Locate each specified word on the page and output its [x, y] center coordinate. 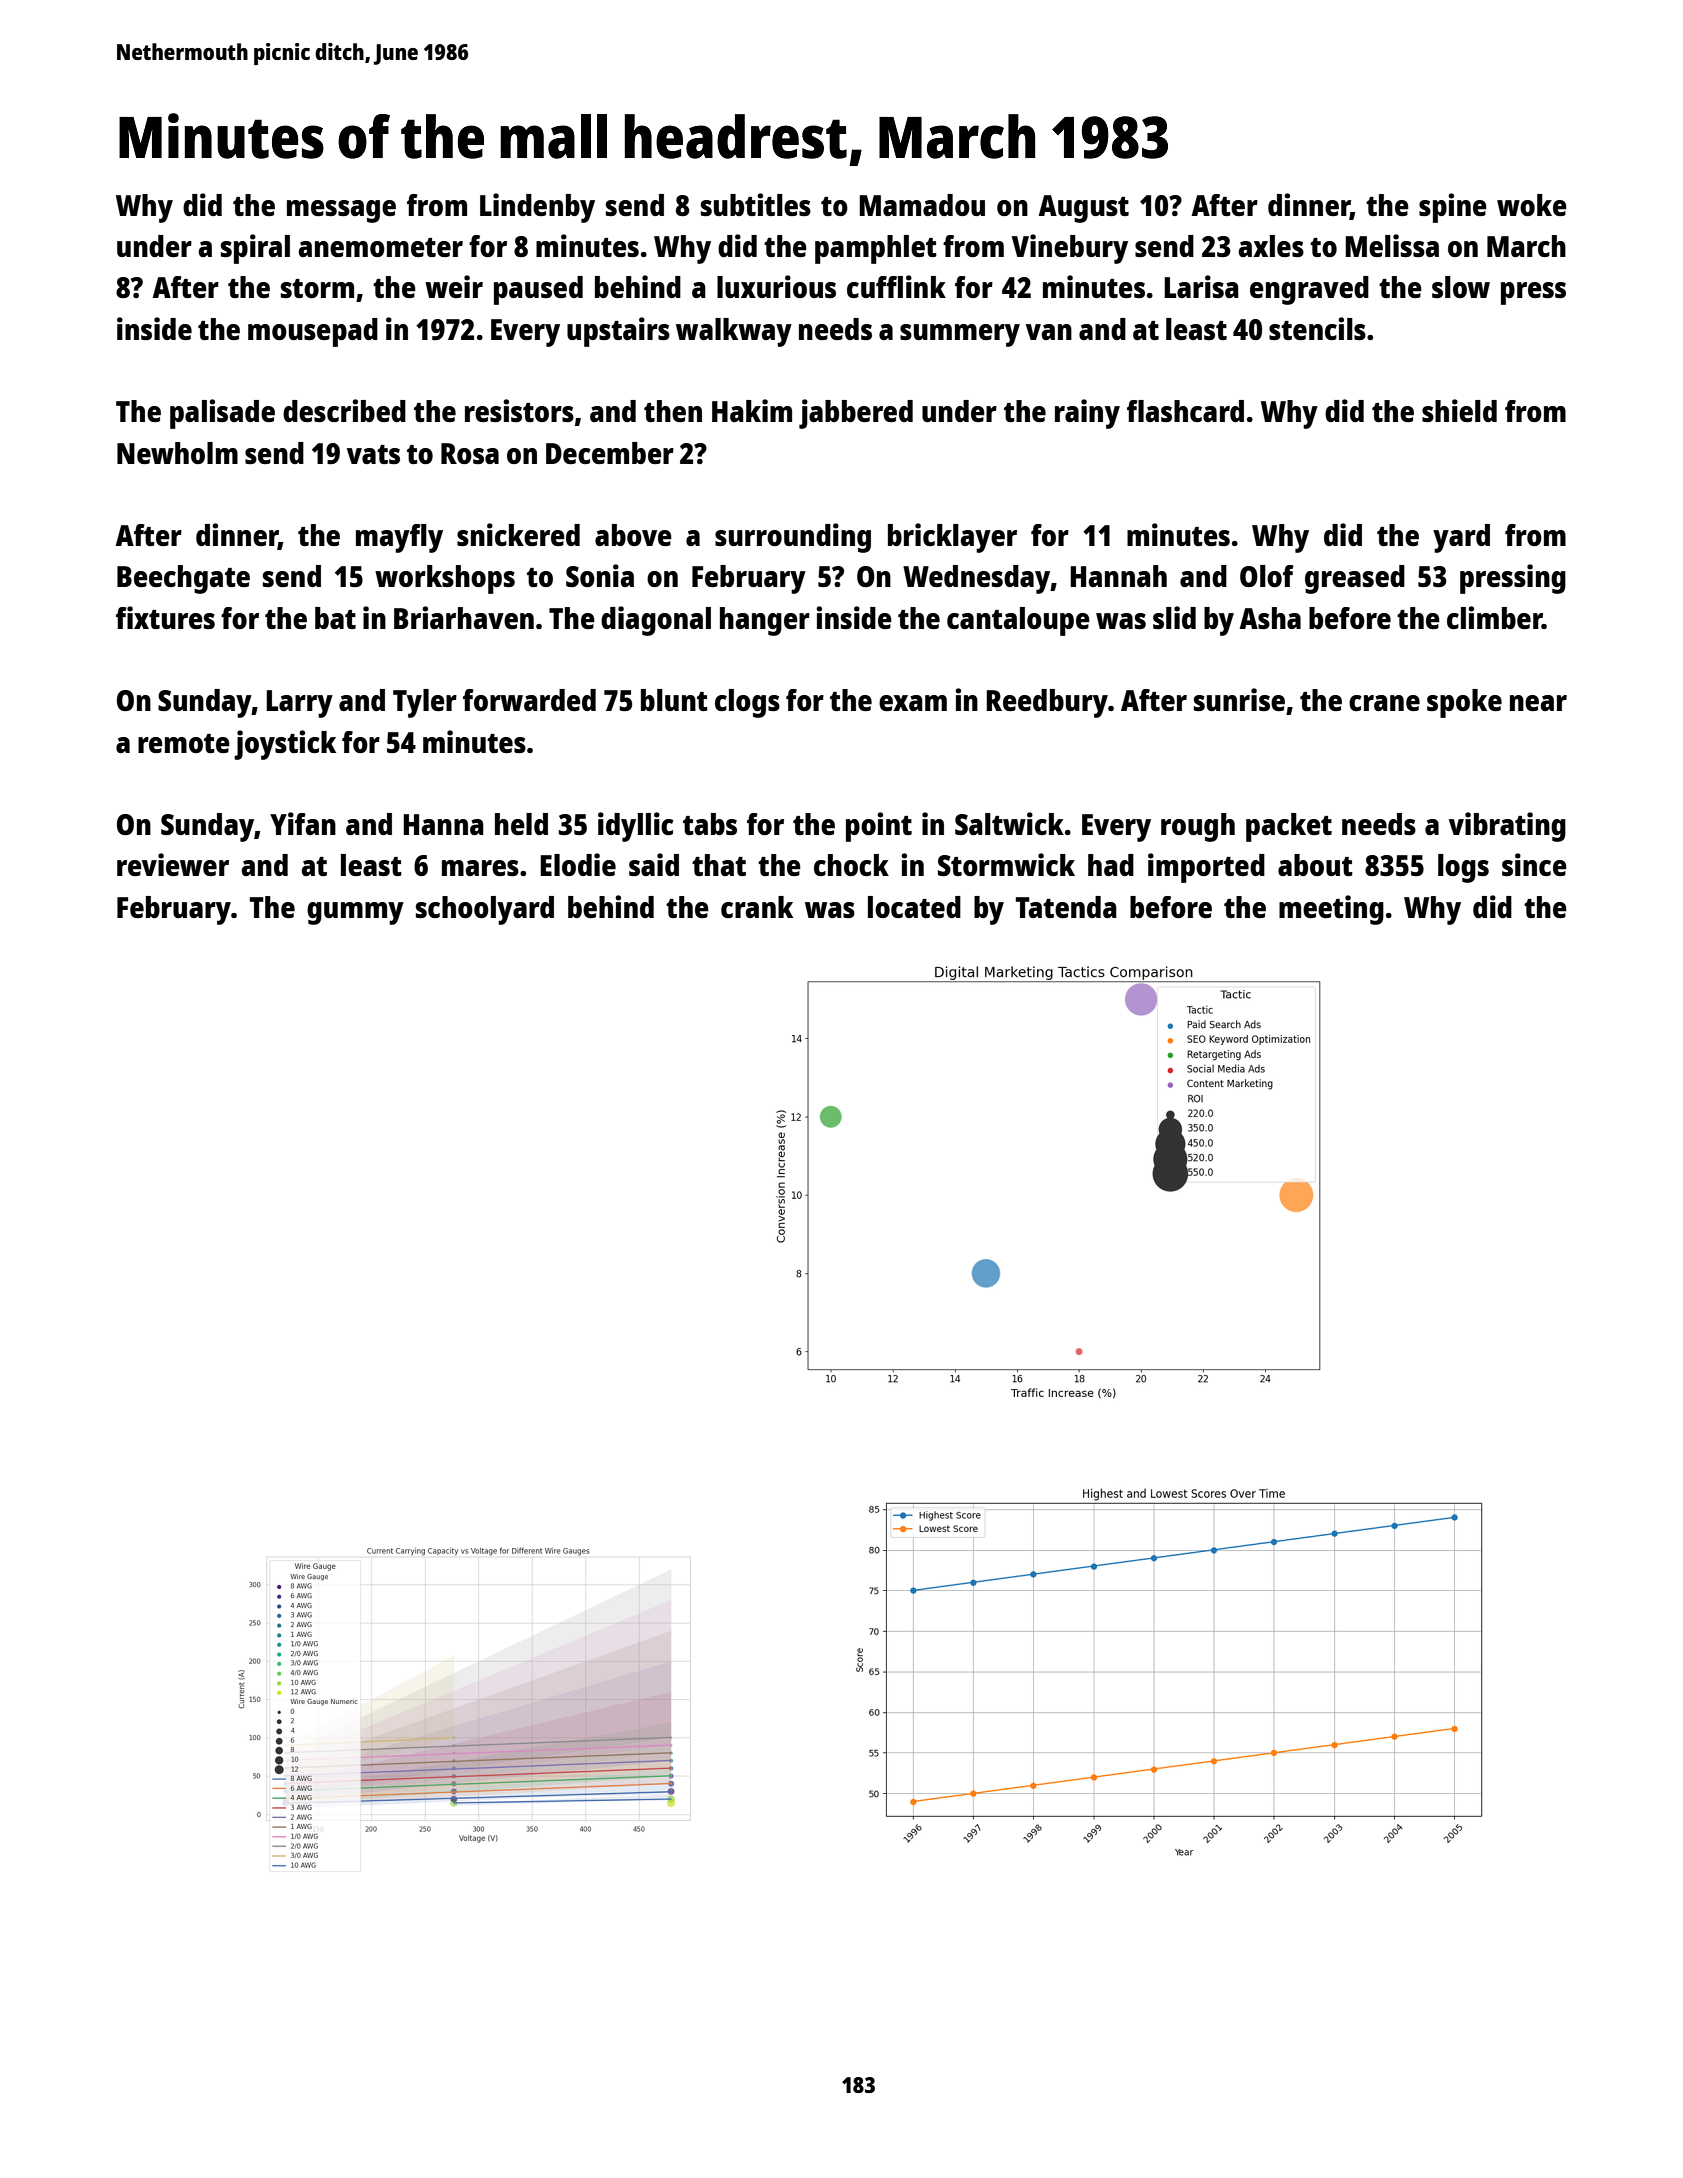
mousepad [313, 332]
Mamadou [922, 205]
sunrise [1239, 699]
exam [913, 703]
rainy [1087, 414]
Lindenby [537, 208]
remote [184, 743]
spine [1453, 208]
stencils [1317, 328]
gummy [355, 913]
